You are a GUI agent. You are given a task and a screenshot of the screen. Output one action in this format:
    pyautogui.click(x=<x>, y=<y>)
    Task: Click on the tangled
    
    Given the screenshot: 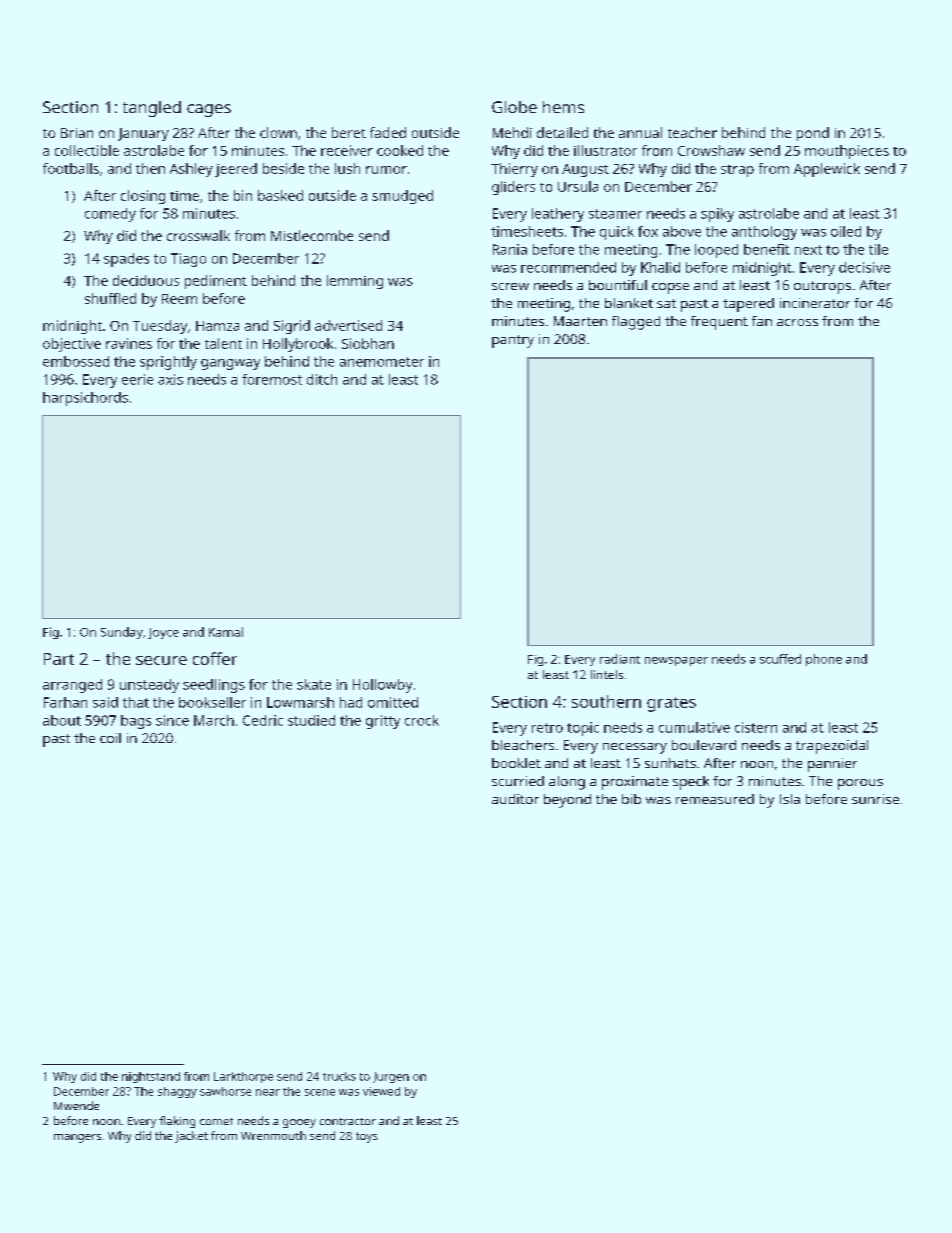 What is the action you would take?
    pyautogui.click(x=152, y=109)
